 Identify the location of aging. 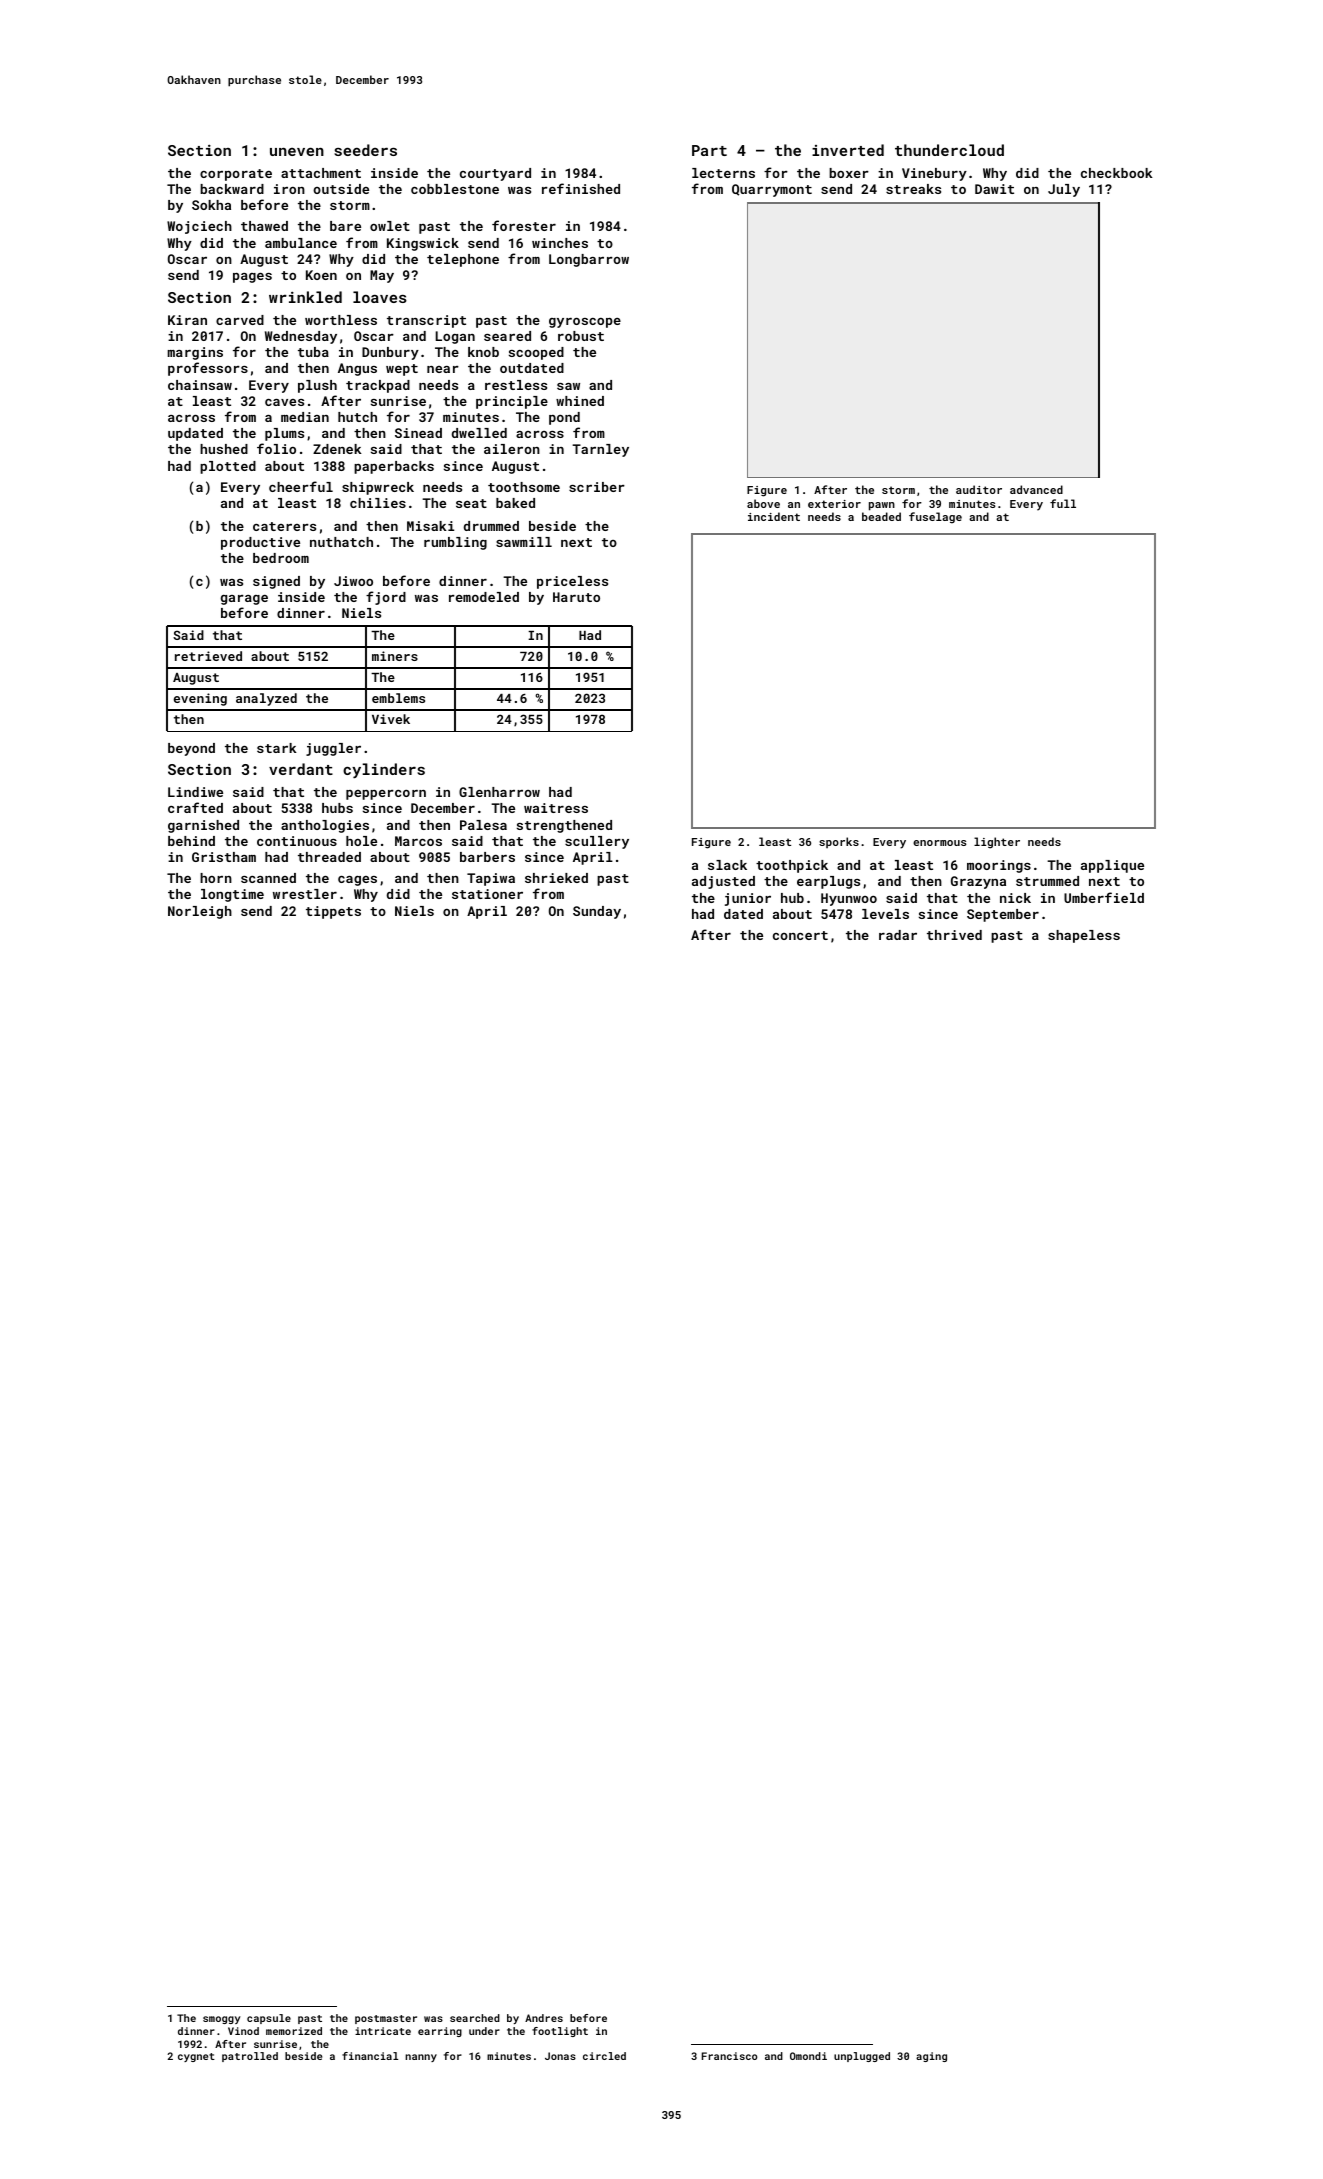
(931, 2057).
